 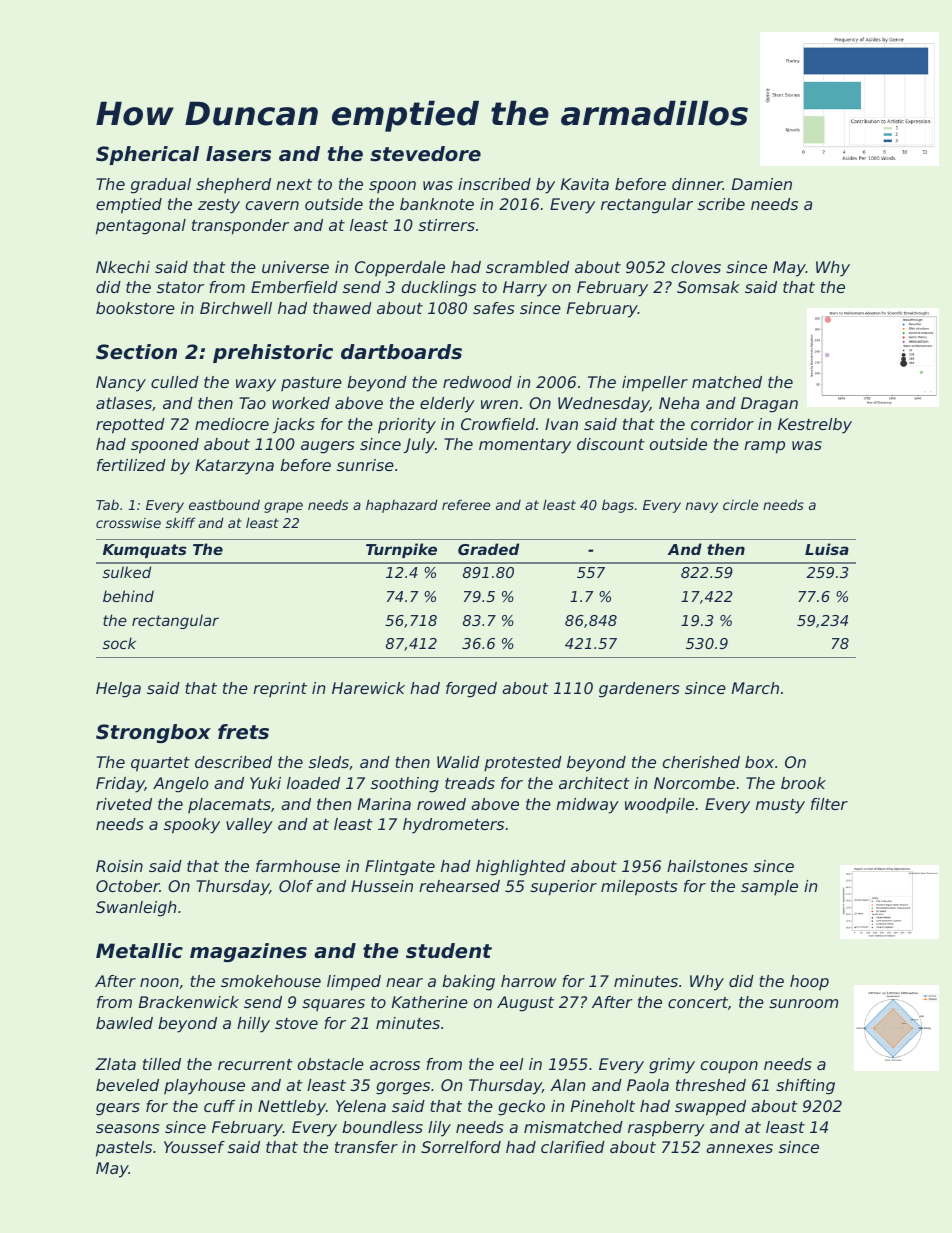 I want to click on sleds, so click(x=329, y=762).
